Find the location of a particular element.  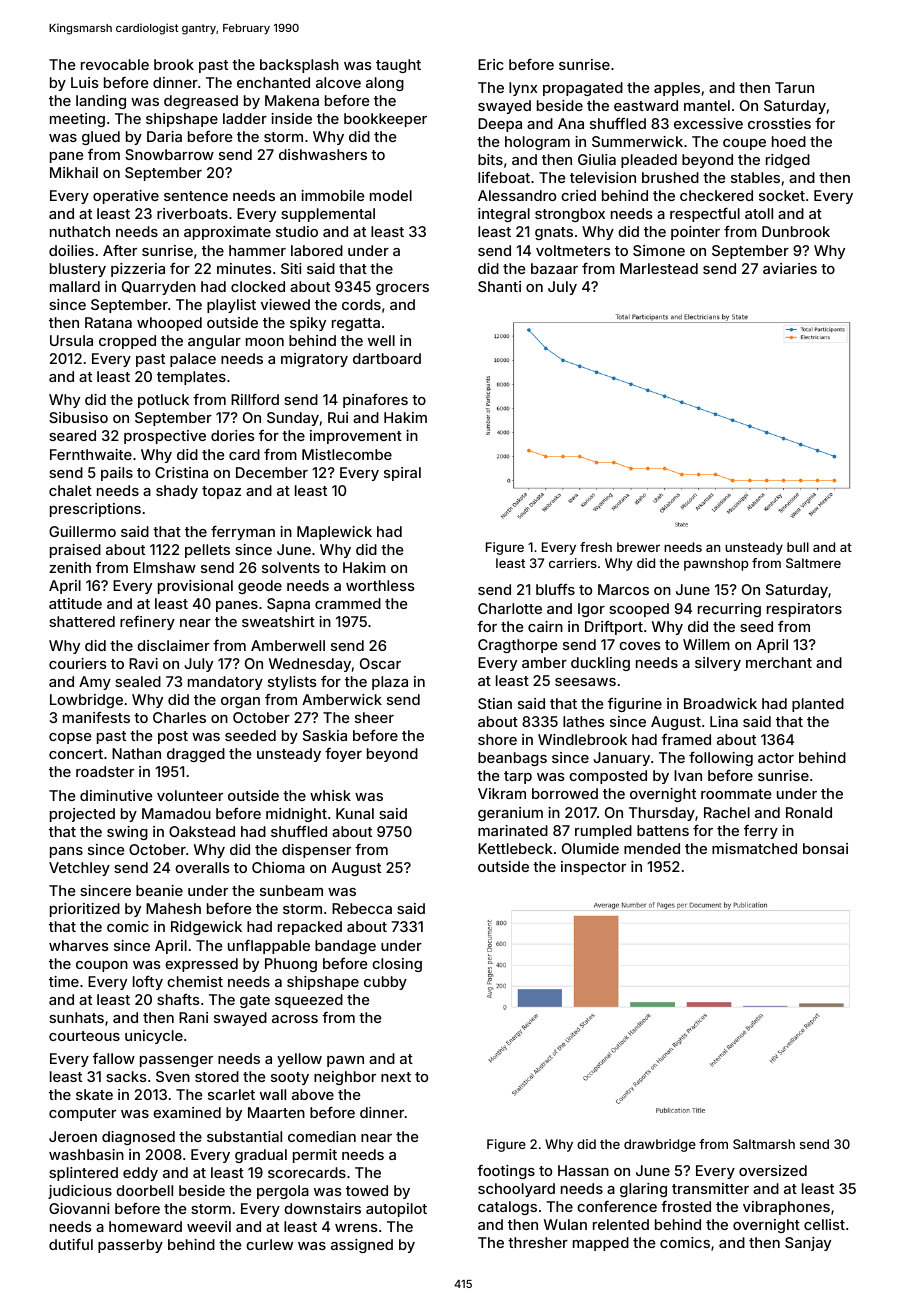

disclaimer is located at coordinates (173, 645).
